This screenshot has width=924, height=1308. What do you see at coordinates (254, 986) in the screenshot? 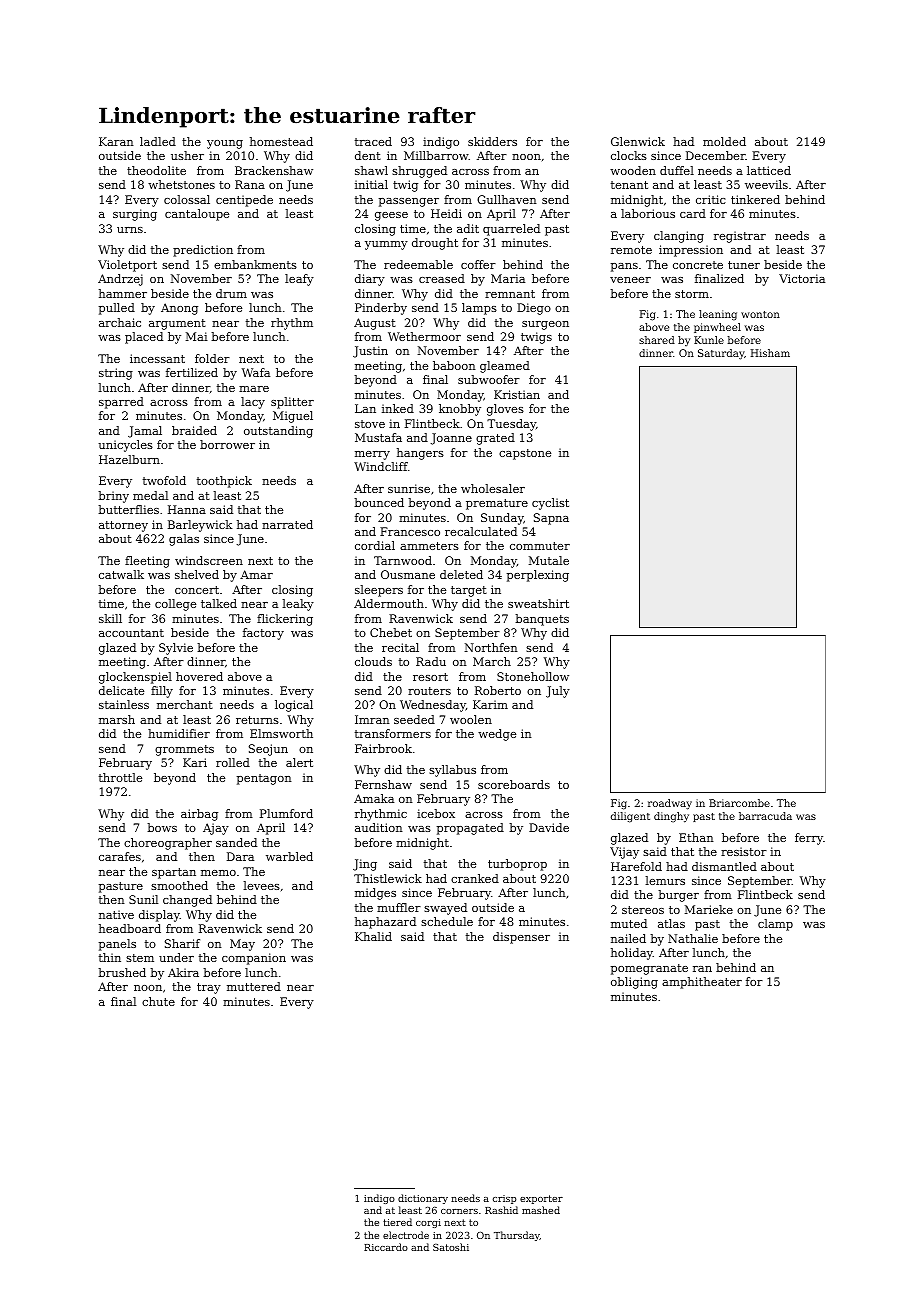
I see `muttered` at bounding box center [254, 986].
